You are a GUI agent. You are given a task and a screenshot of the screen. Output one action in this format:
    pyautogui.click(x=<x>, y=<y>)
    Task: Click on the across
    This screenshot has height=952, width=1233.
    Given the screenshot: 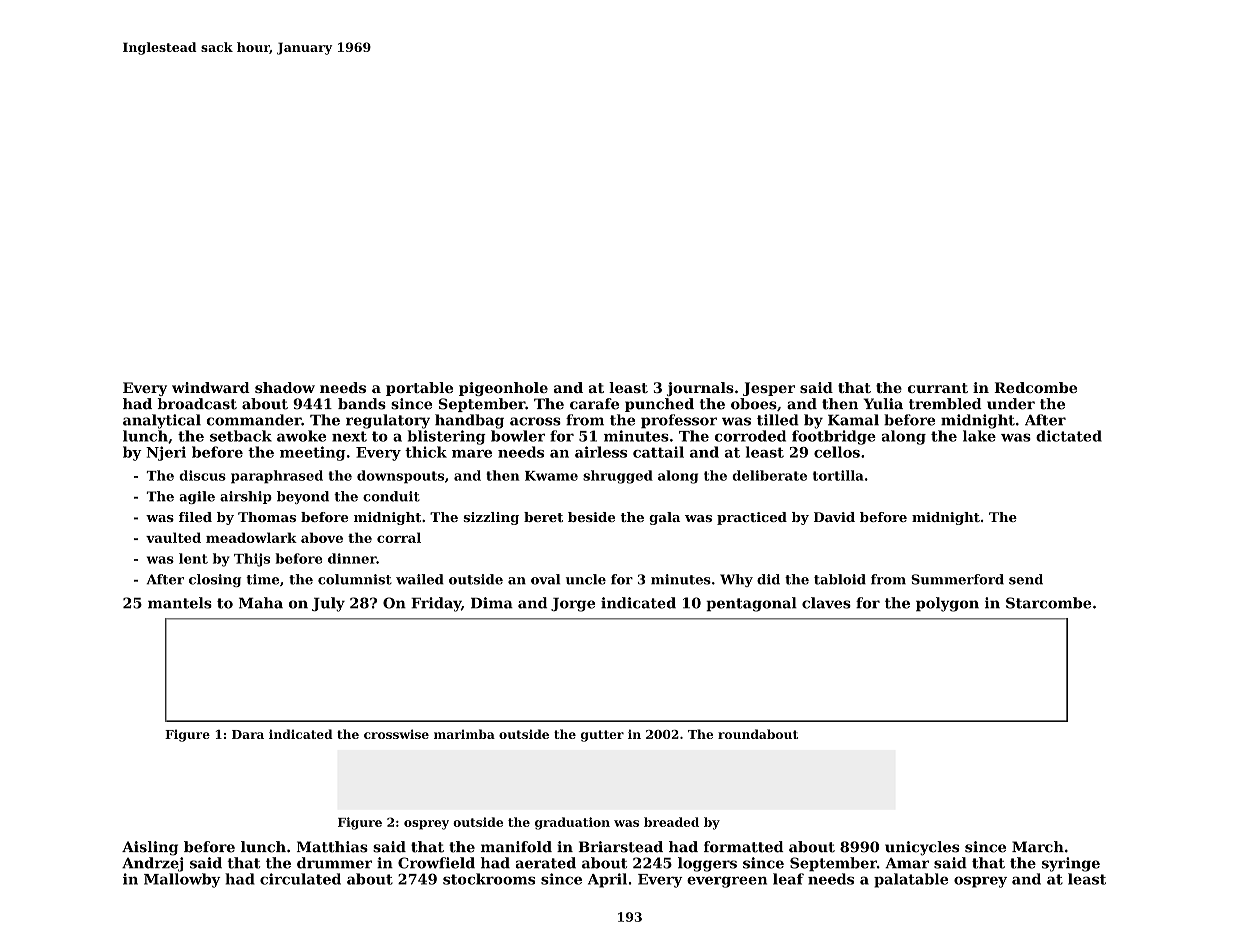 What is the action you would take?
    pyautogui.click(x=535, y=421)
